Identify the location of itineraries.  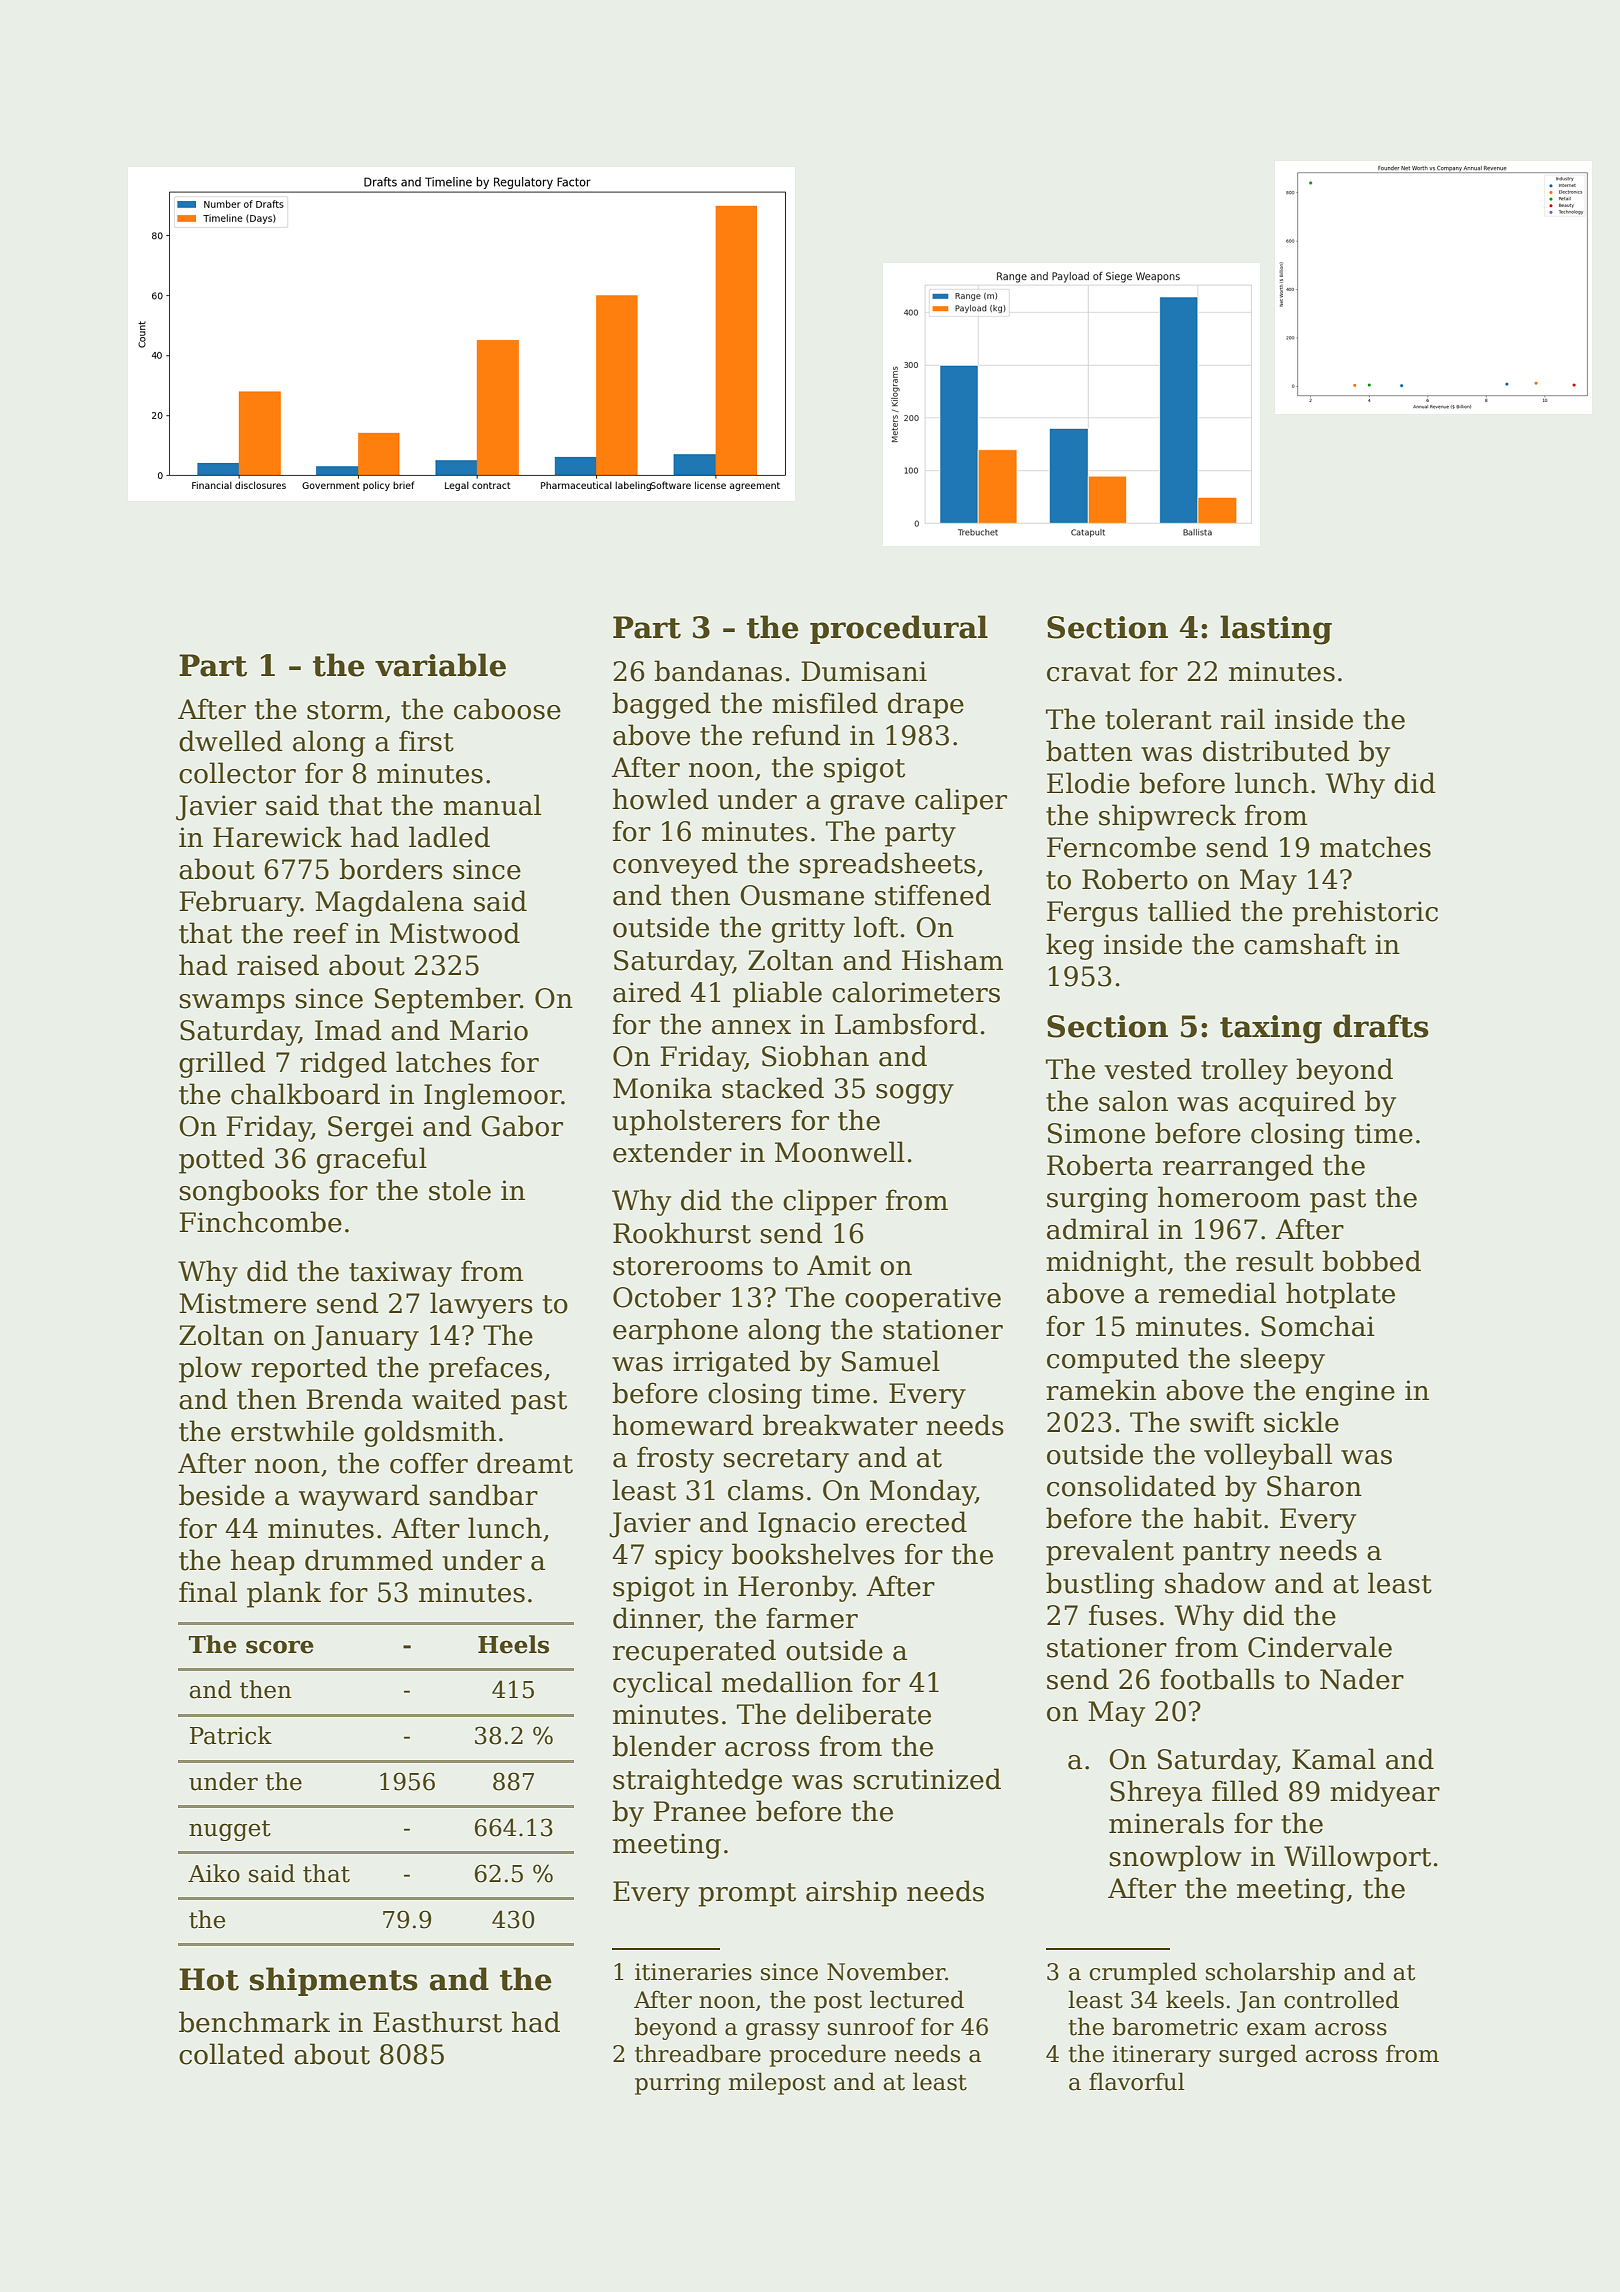
(693, 1972).
